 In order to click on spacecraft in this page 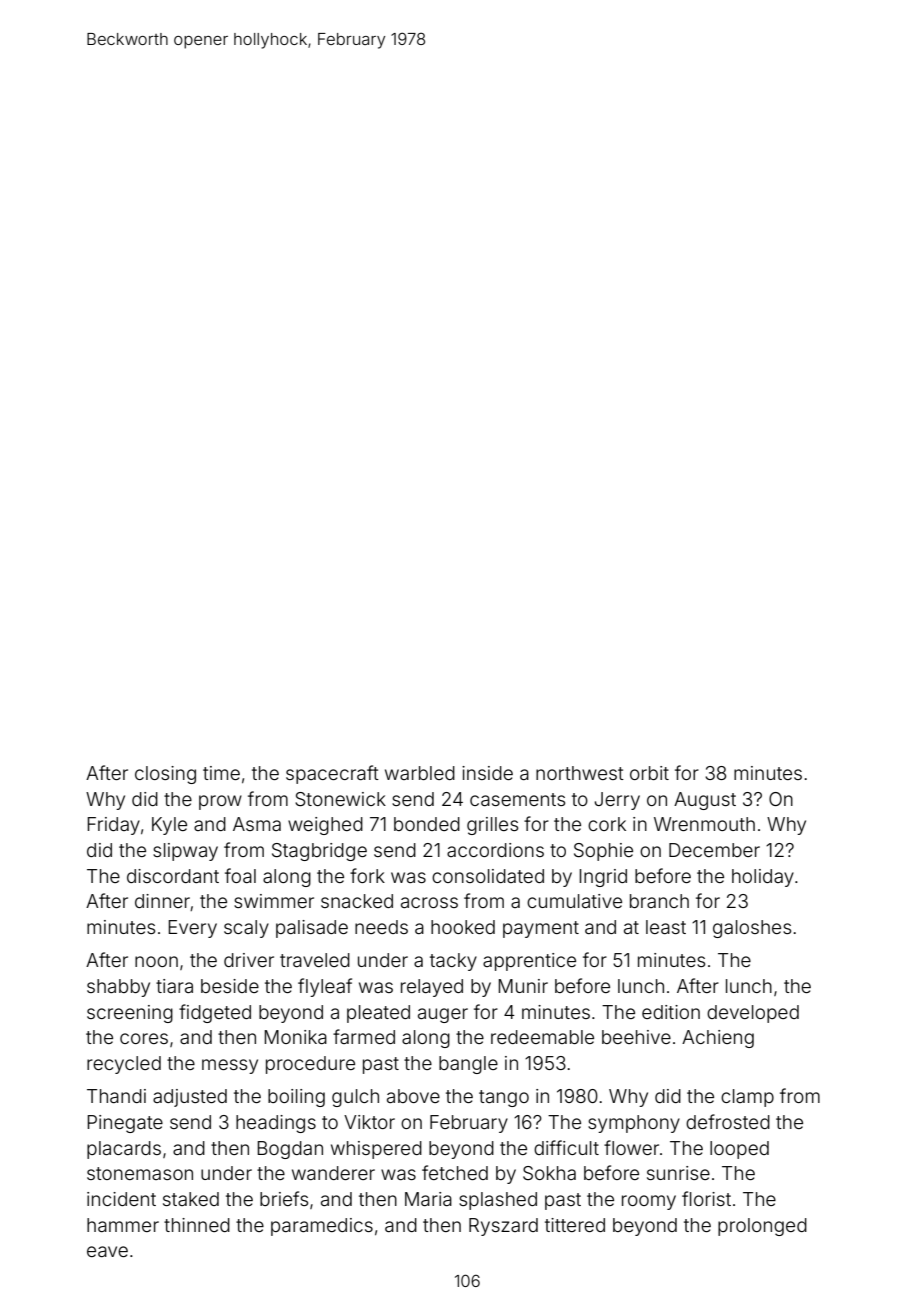, I will do `click(332, 774)`.
